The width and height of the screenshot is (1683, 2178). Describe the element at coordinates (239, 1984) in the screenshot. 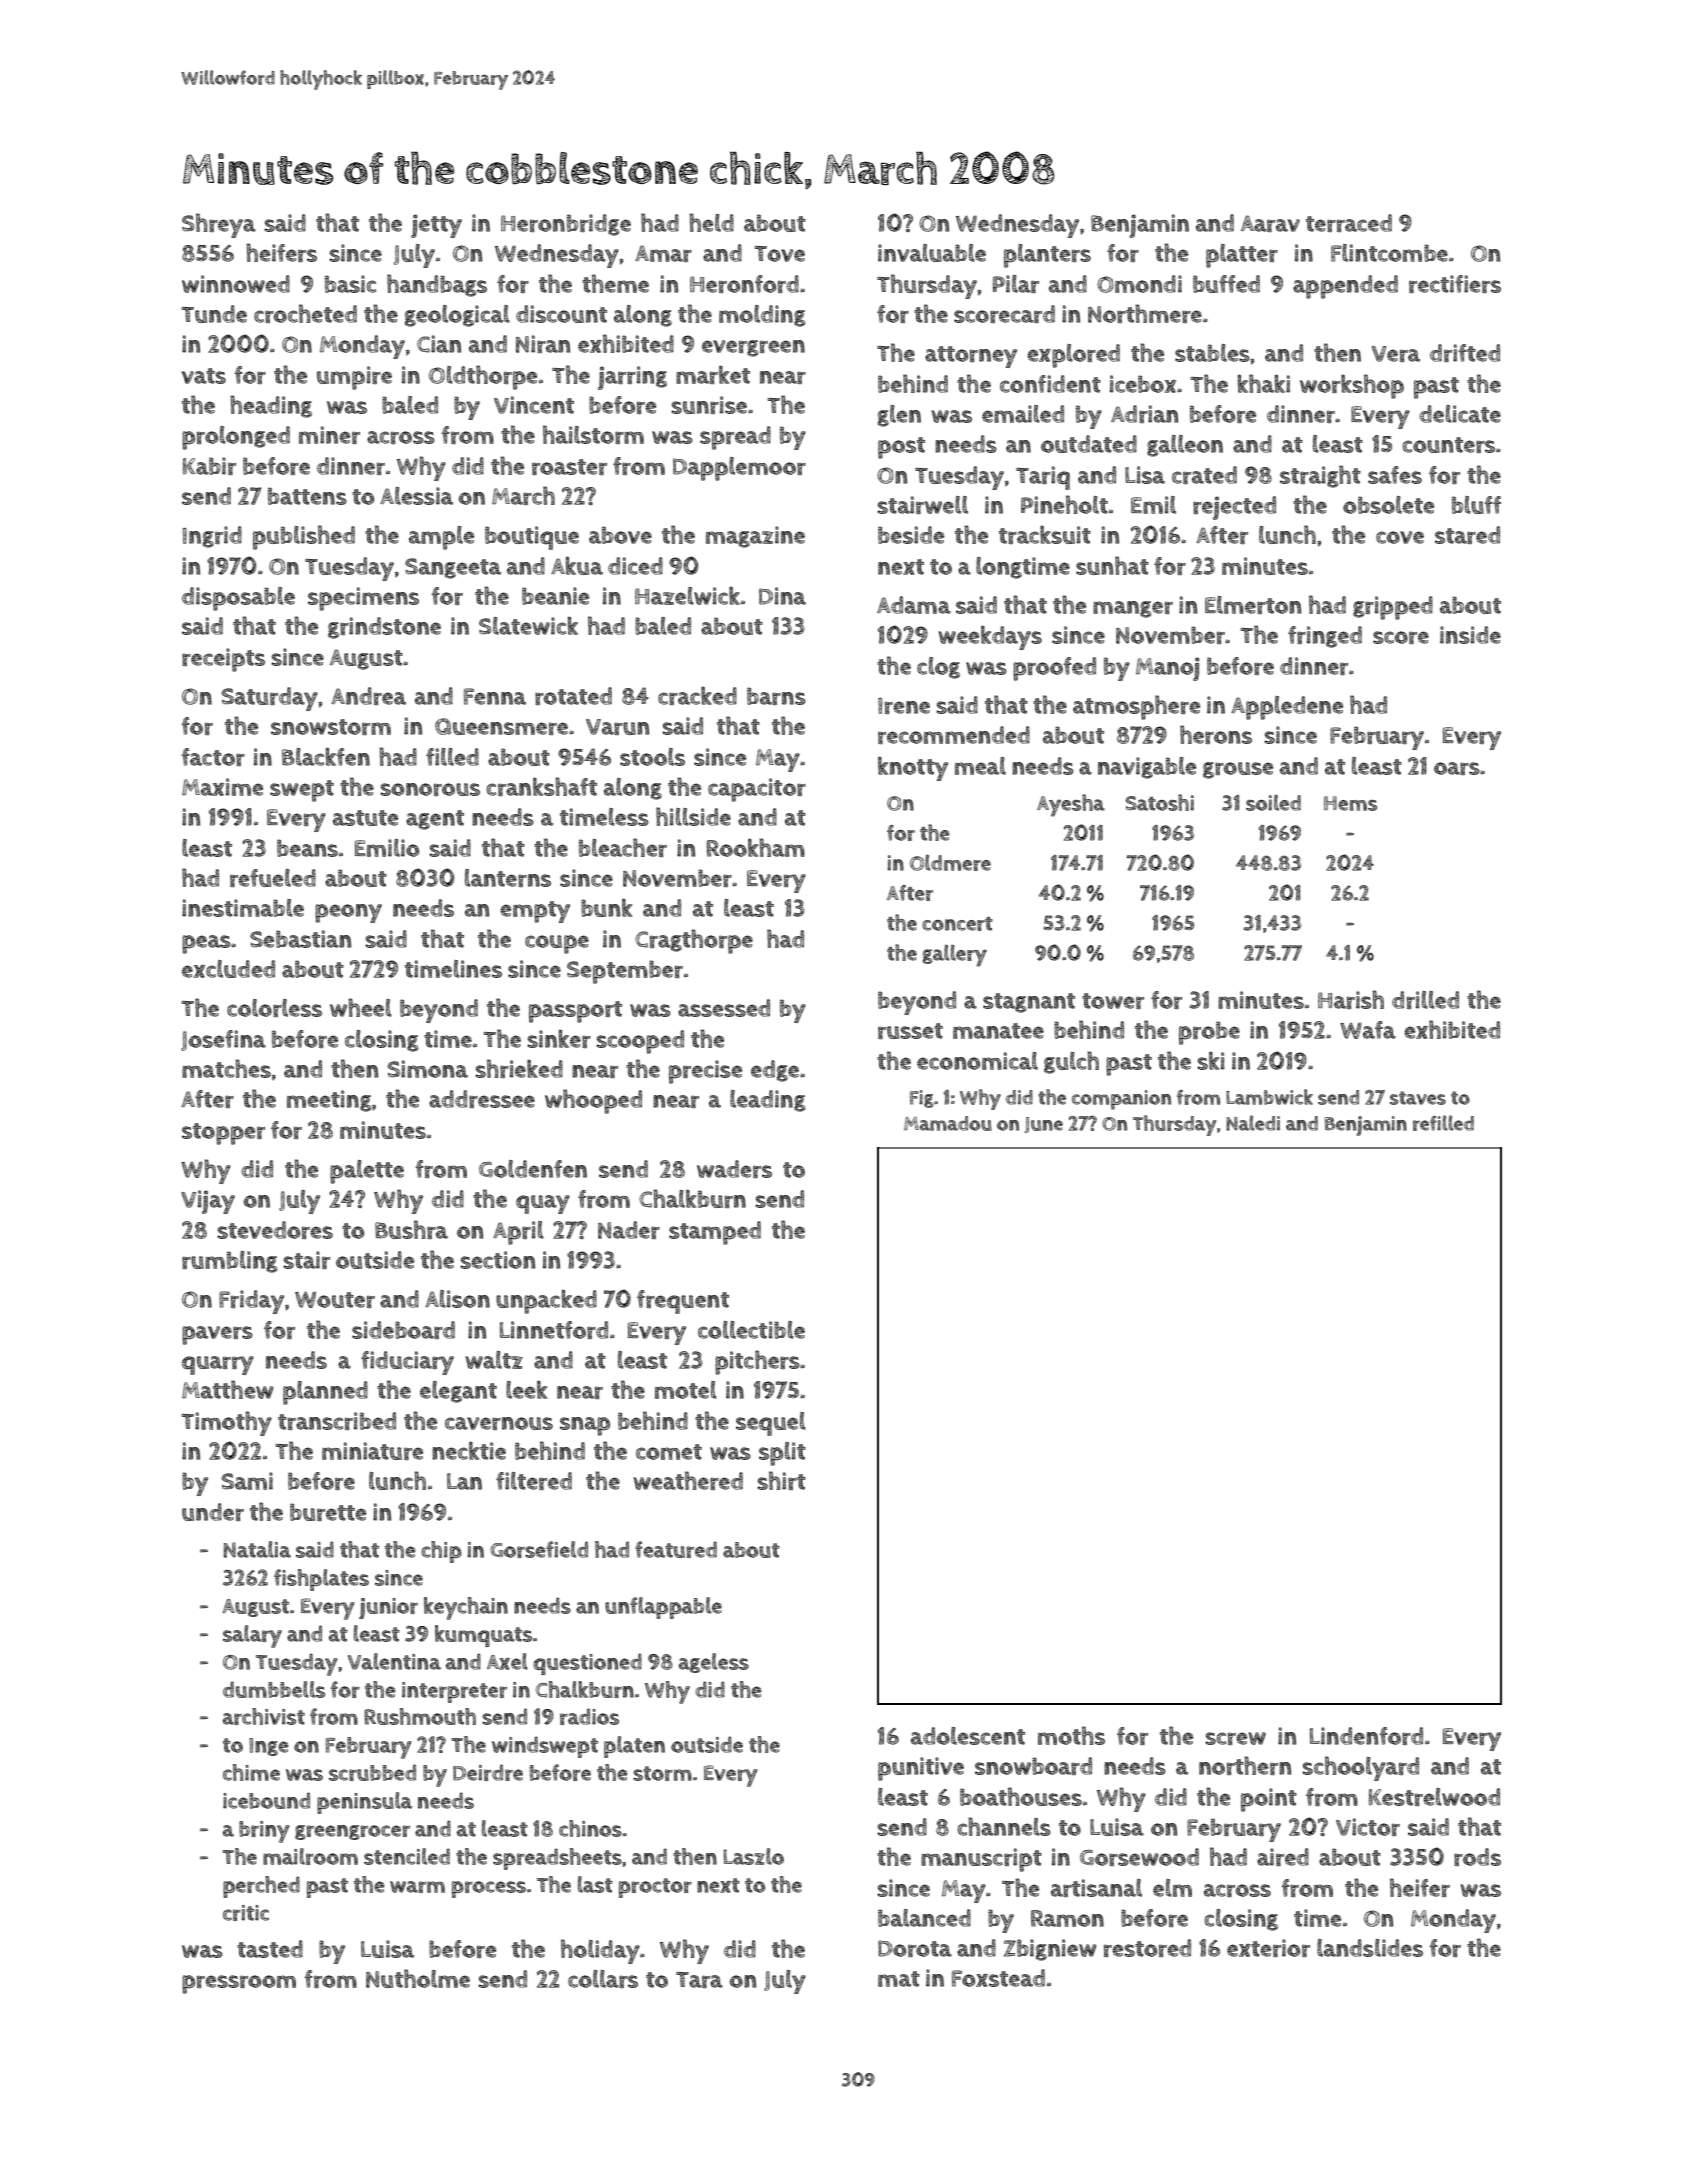

I see `pressroom` at that location.
